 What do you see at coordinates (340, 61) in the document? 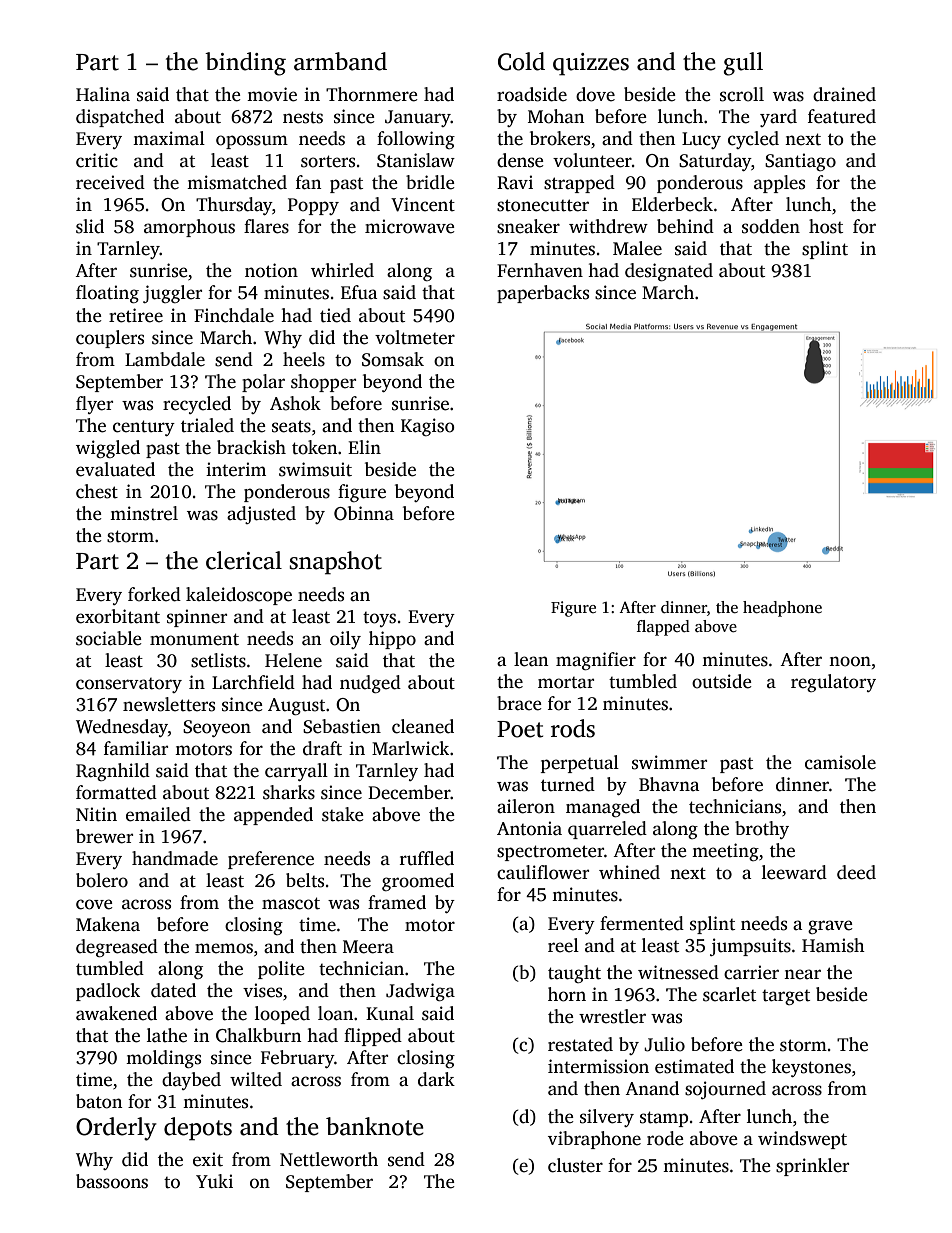
I see `armband` at bounding box center [340, 61].
